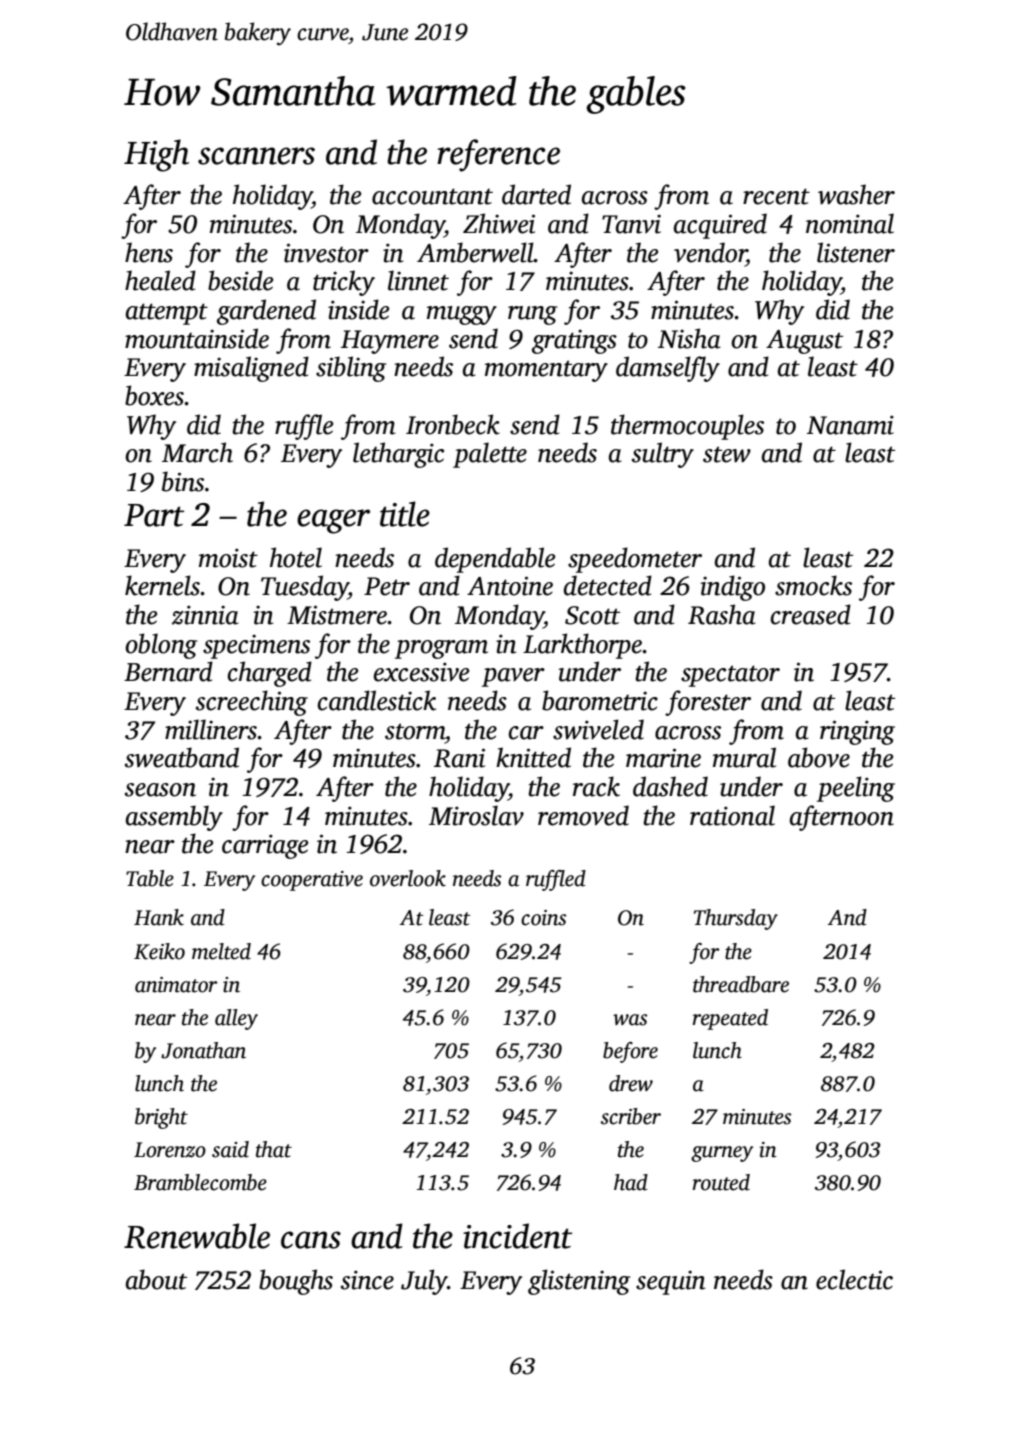 The width and height of the screenshot is (1019, 1448). I want to click on hens, so click(149, 252).
